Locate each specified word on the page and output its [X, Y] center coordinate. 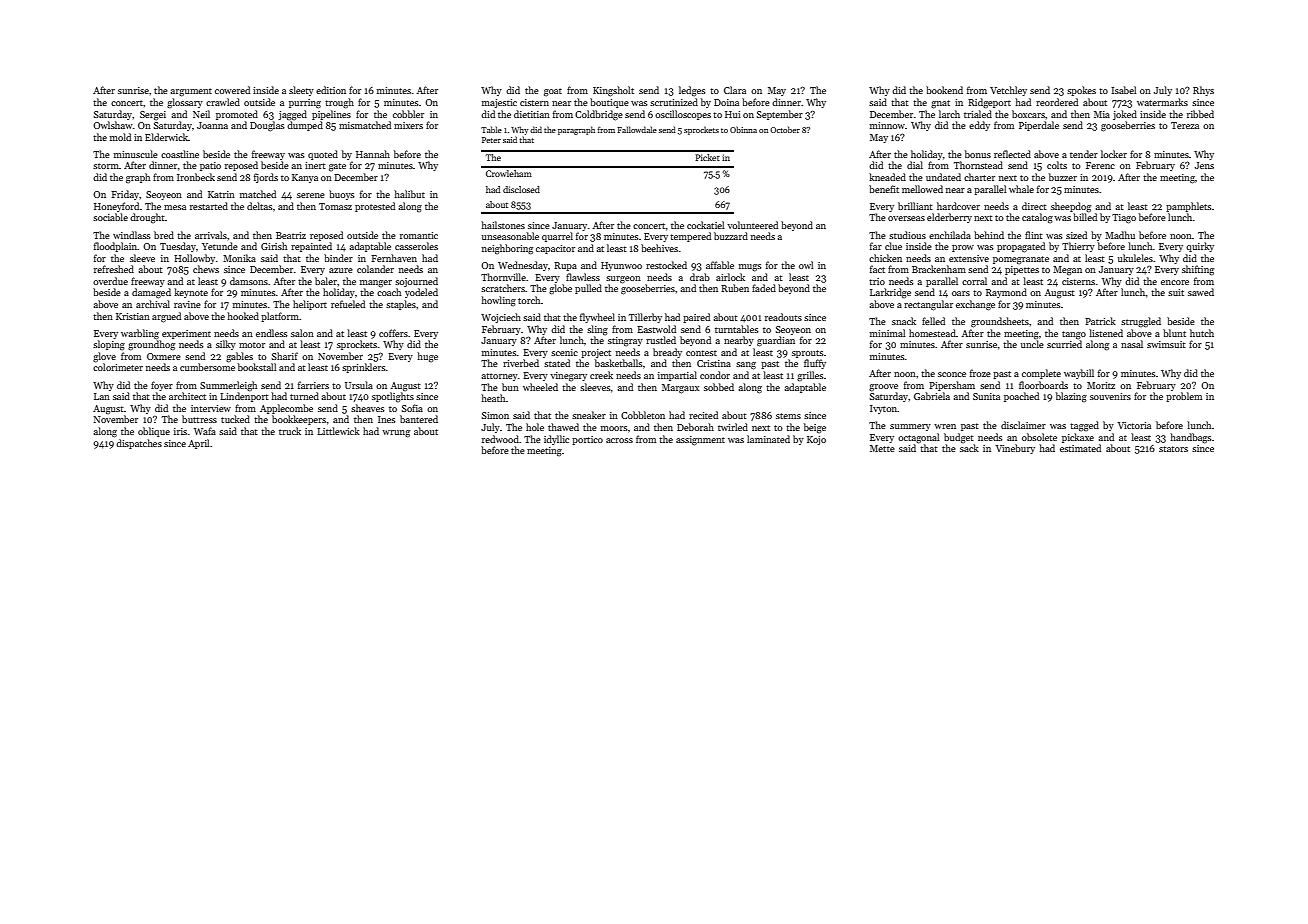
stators [1173, 449]
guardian [776, 341]
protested [375, 207]
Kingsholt [613, 91]
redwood [500, 439]
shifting [1198, 270]
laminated [768, 439]
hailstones [503, 225]
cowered [232, 90]
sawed [1201, 292]
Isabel [1124, 90]
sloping [109, 345]
